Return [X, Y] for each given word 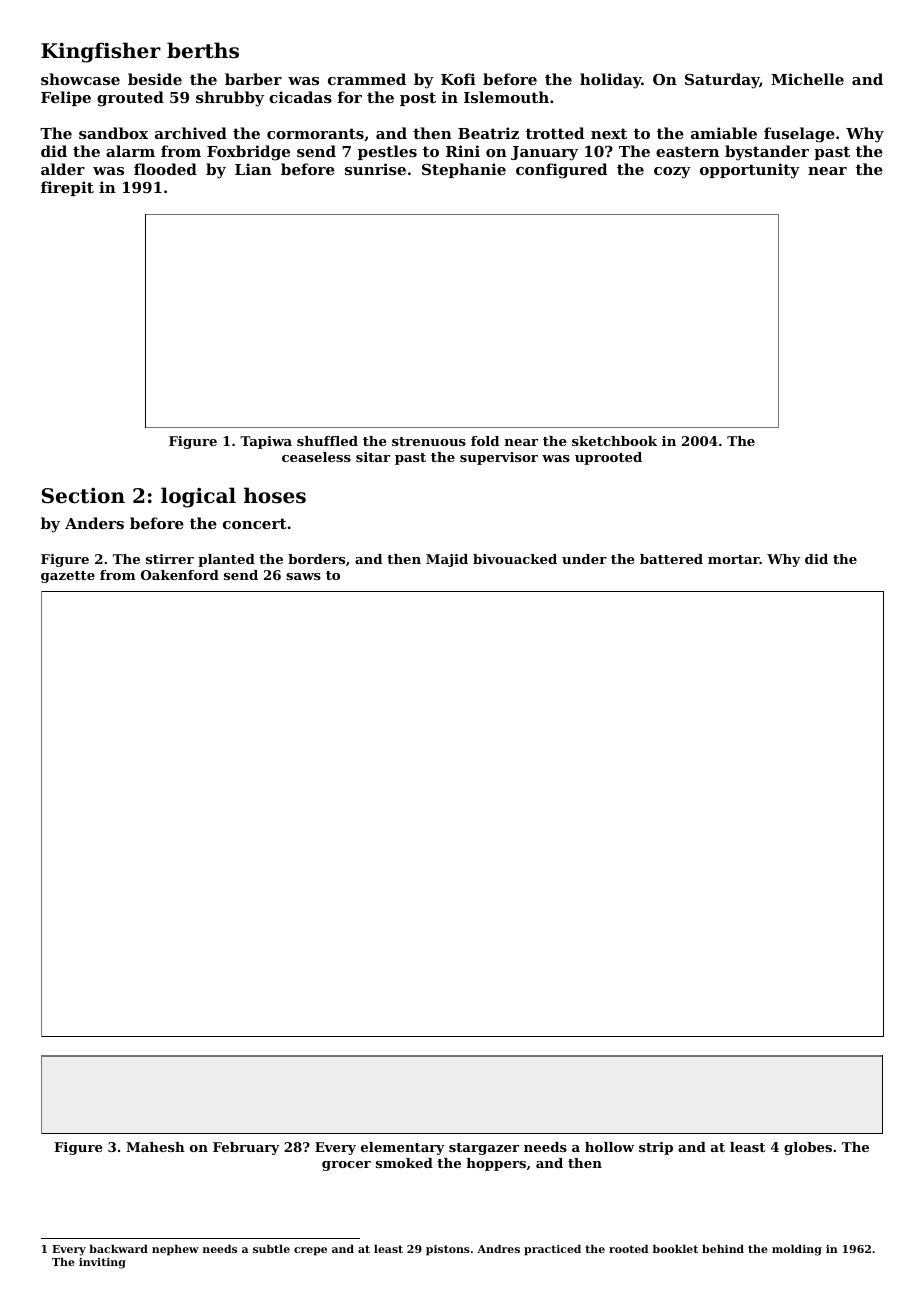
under [584, 559]
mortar [734, 559]
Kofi [458, 79]
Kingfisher [101, 52]
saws [303, 576]
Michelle [807, 79]
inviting [102, 1263]
